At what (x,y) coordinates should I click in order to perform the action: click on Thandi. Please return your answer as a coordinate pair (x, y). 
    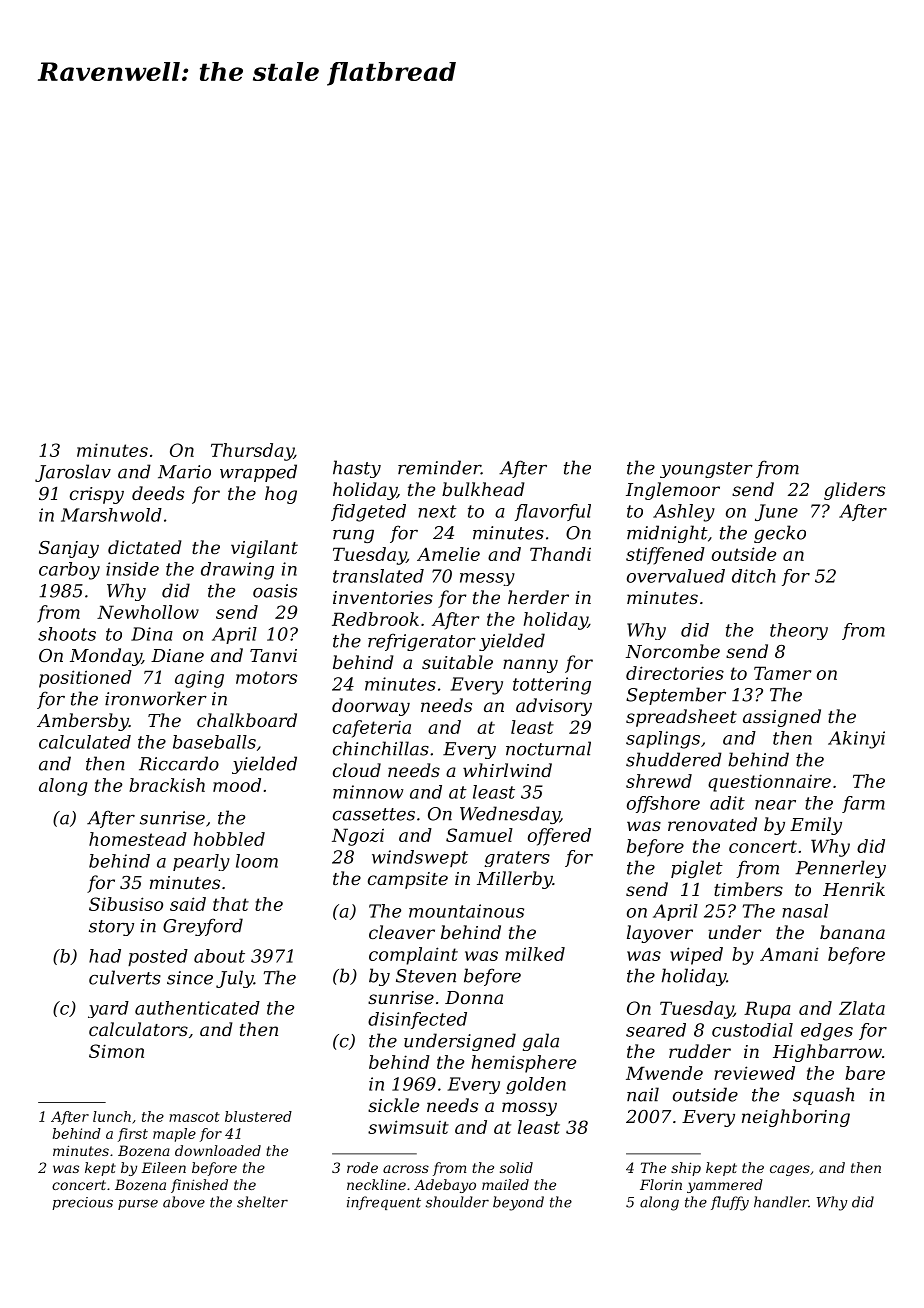
    Looking at the image, I should click on (560, 554).
